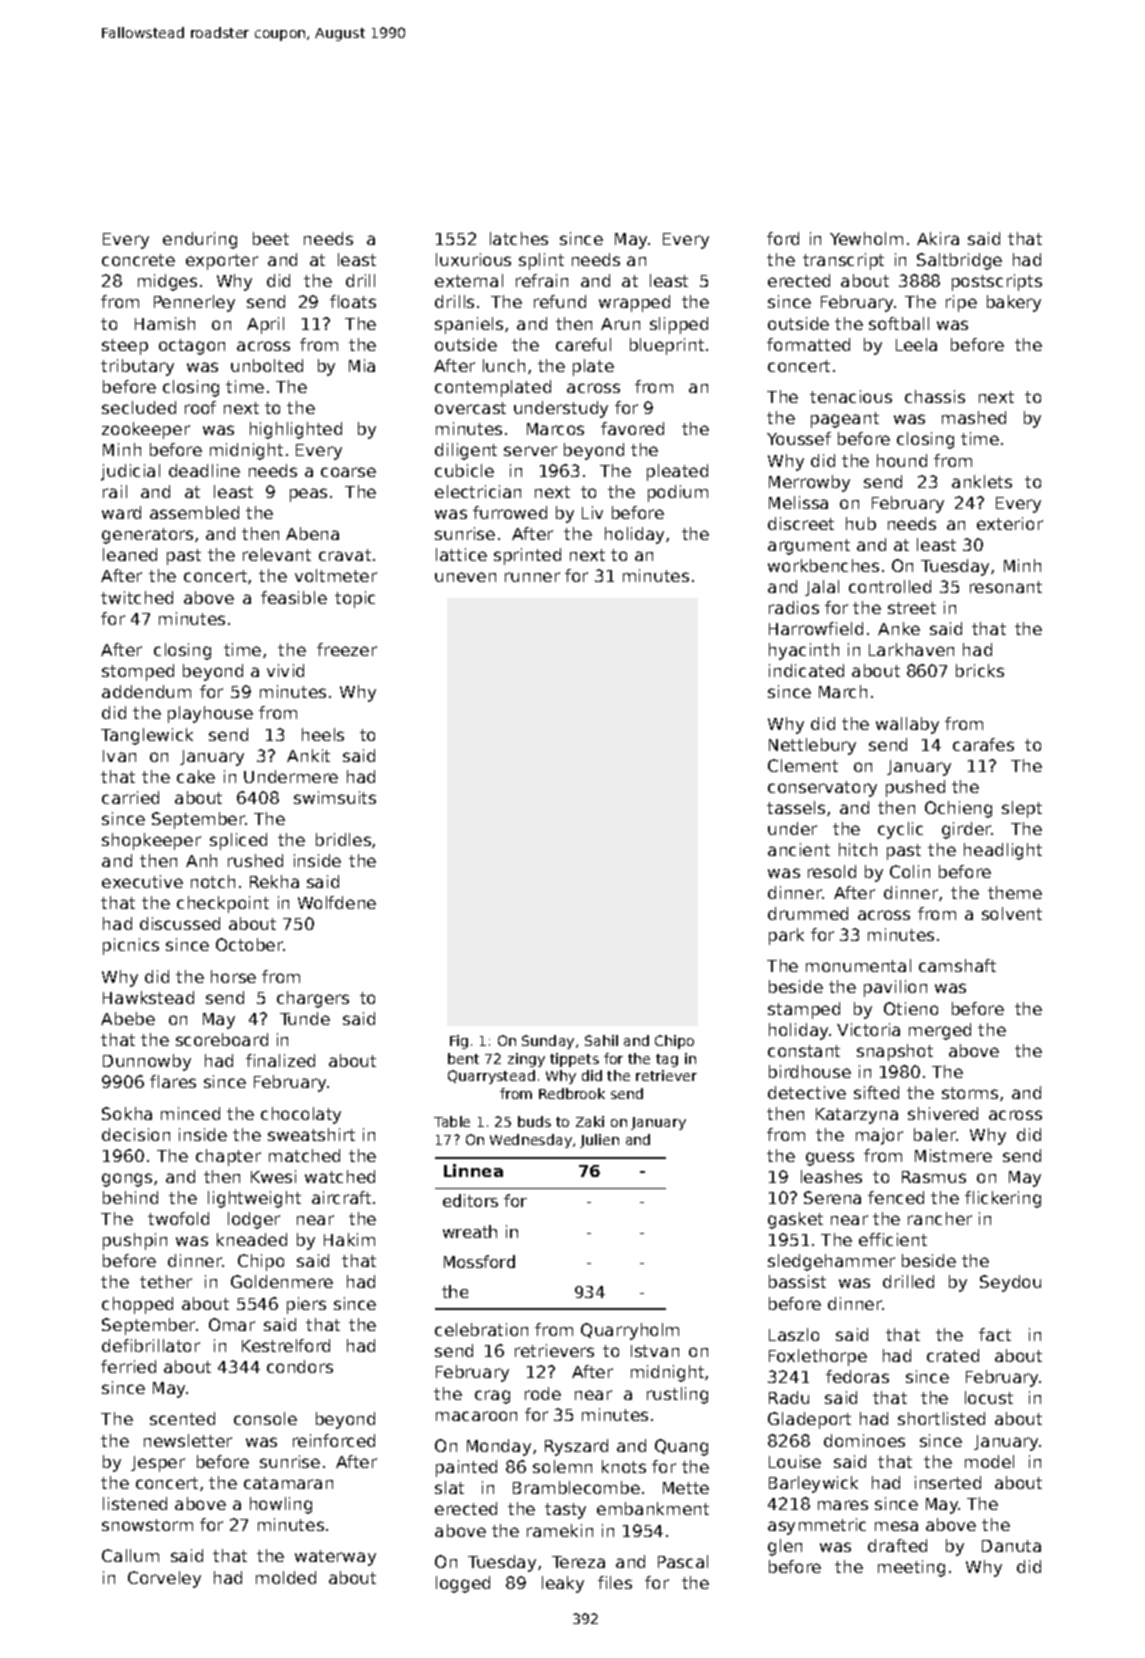  What do you see at coordinates (461, 554) in the screenshot?
I see `lattice` at bounding box center [461, 554].
